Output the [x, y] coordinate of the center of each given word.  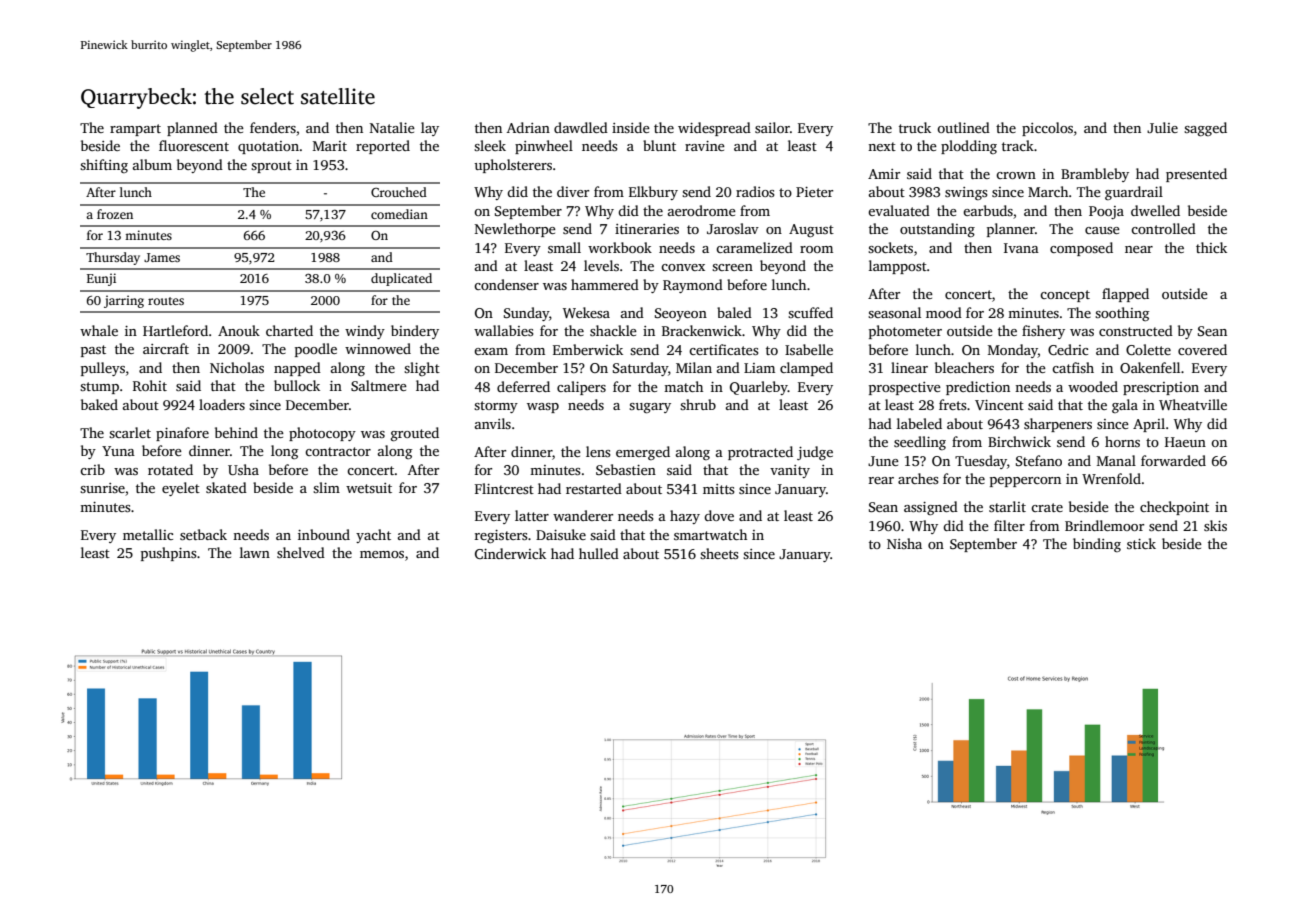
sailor [772, 127]
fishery [1043, 332]
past [93, 351]
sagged [1205, 129]
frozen [115, 214]
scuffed [810, 312]
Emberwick [588, 349]
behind [236, 432]
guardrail [1134, 193]
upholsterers [513, 166]
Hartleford [175, 330]
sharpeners [1058, 425]
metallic [148, 534]
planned [192, 129]
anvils [493, 423]
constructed [1136, 330]
